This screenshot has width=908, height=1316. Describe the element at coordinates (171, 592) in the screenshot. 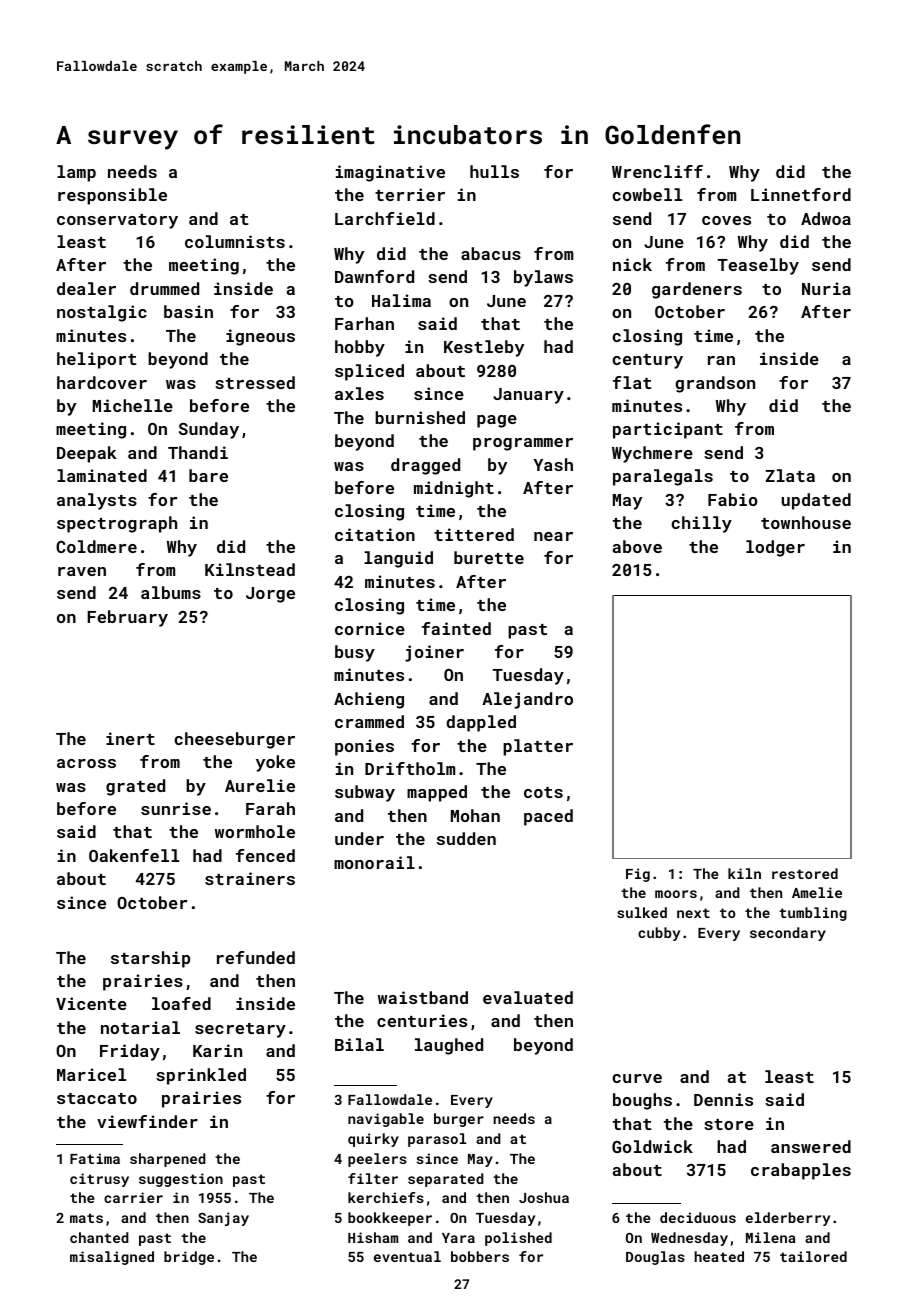

I see `albums` at that location.
